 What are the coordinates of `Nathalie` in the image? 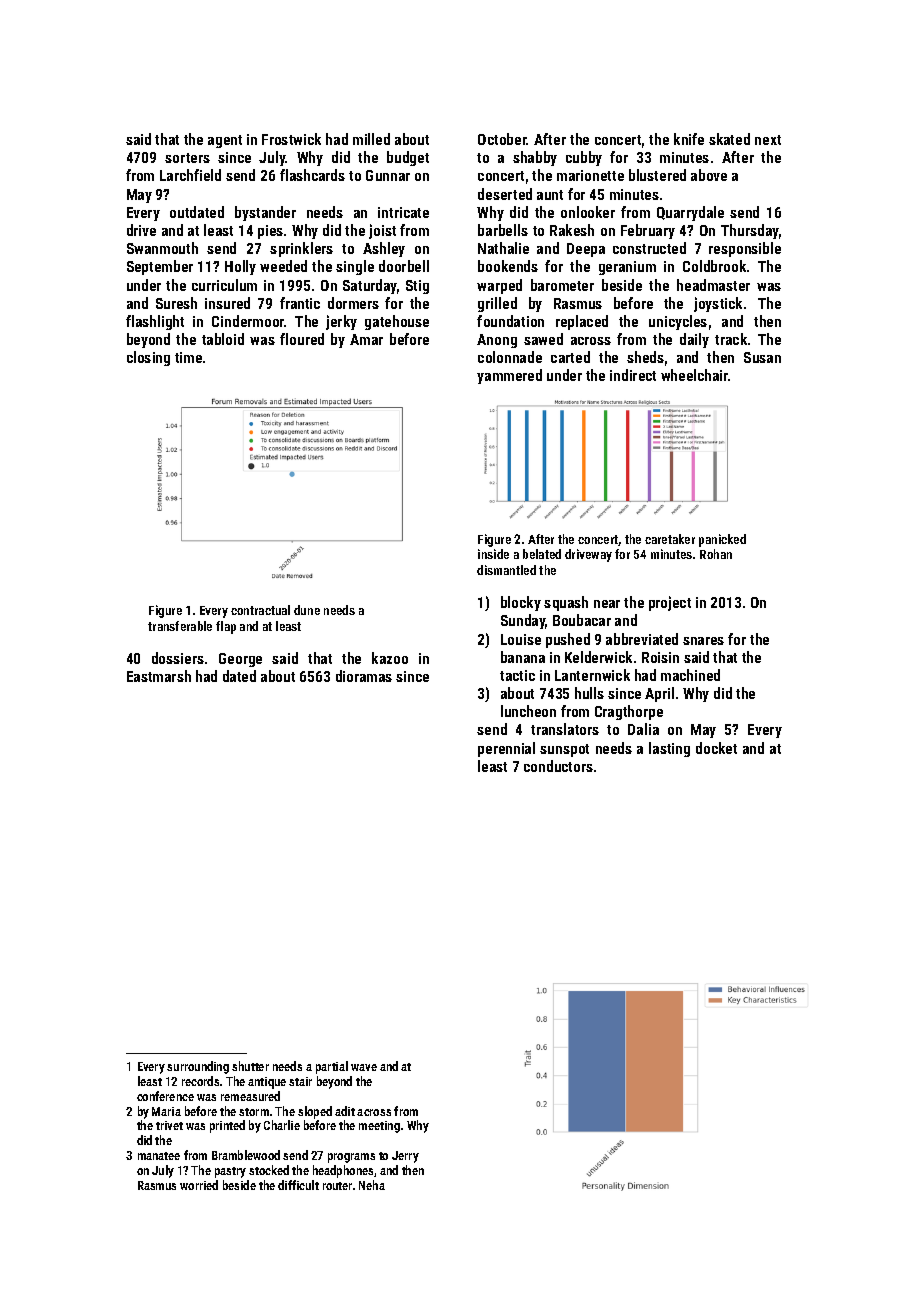 It's located at (503, 248).
